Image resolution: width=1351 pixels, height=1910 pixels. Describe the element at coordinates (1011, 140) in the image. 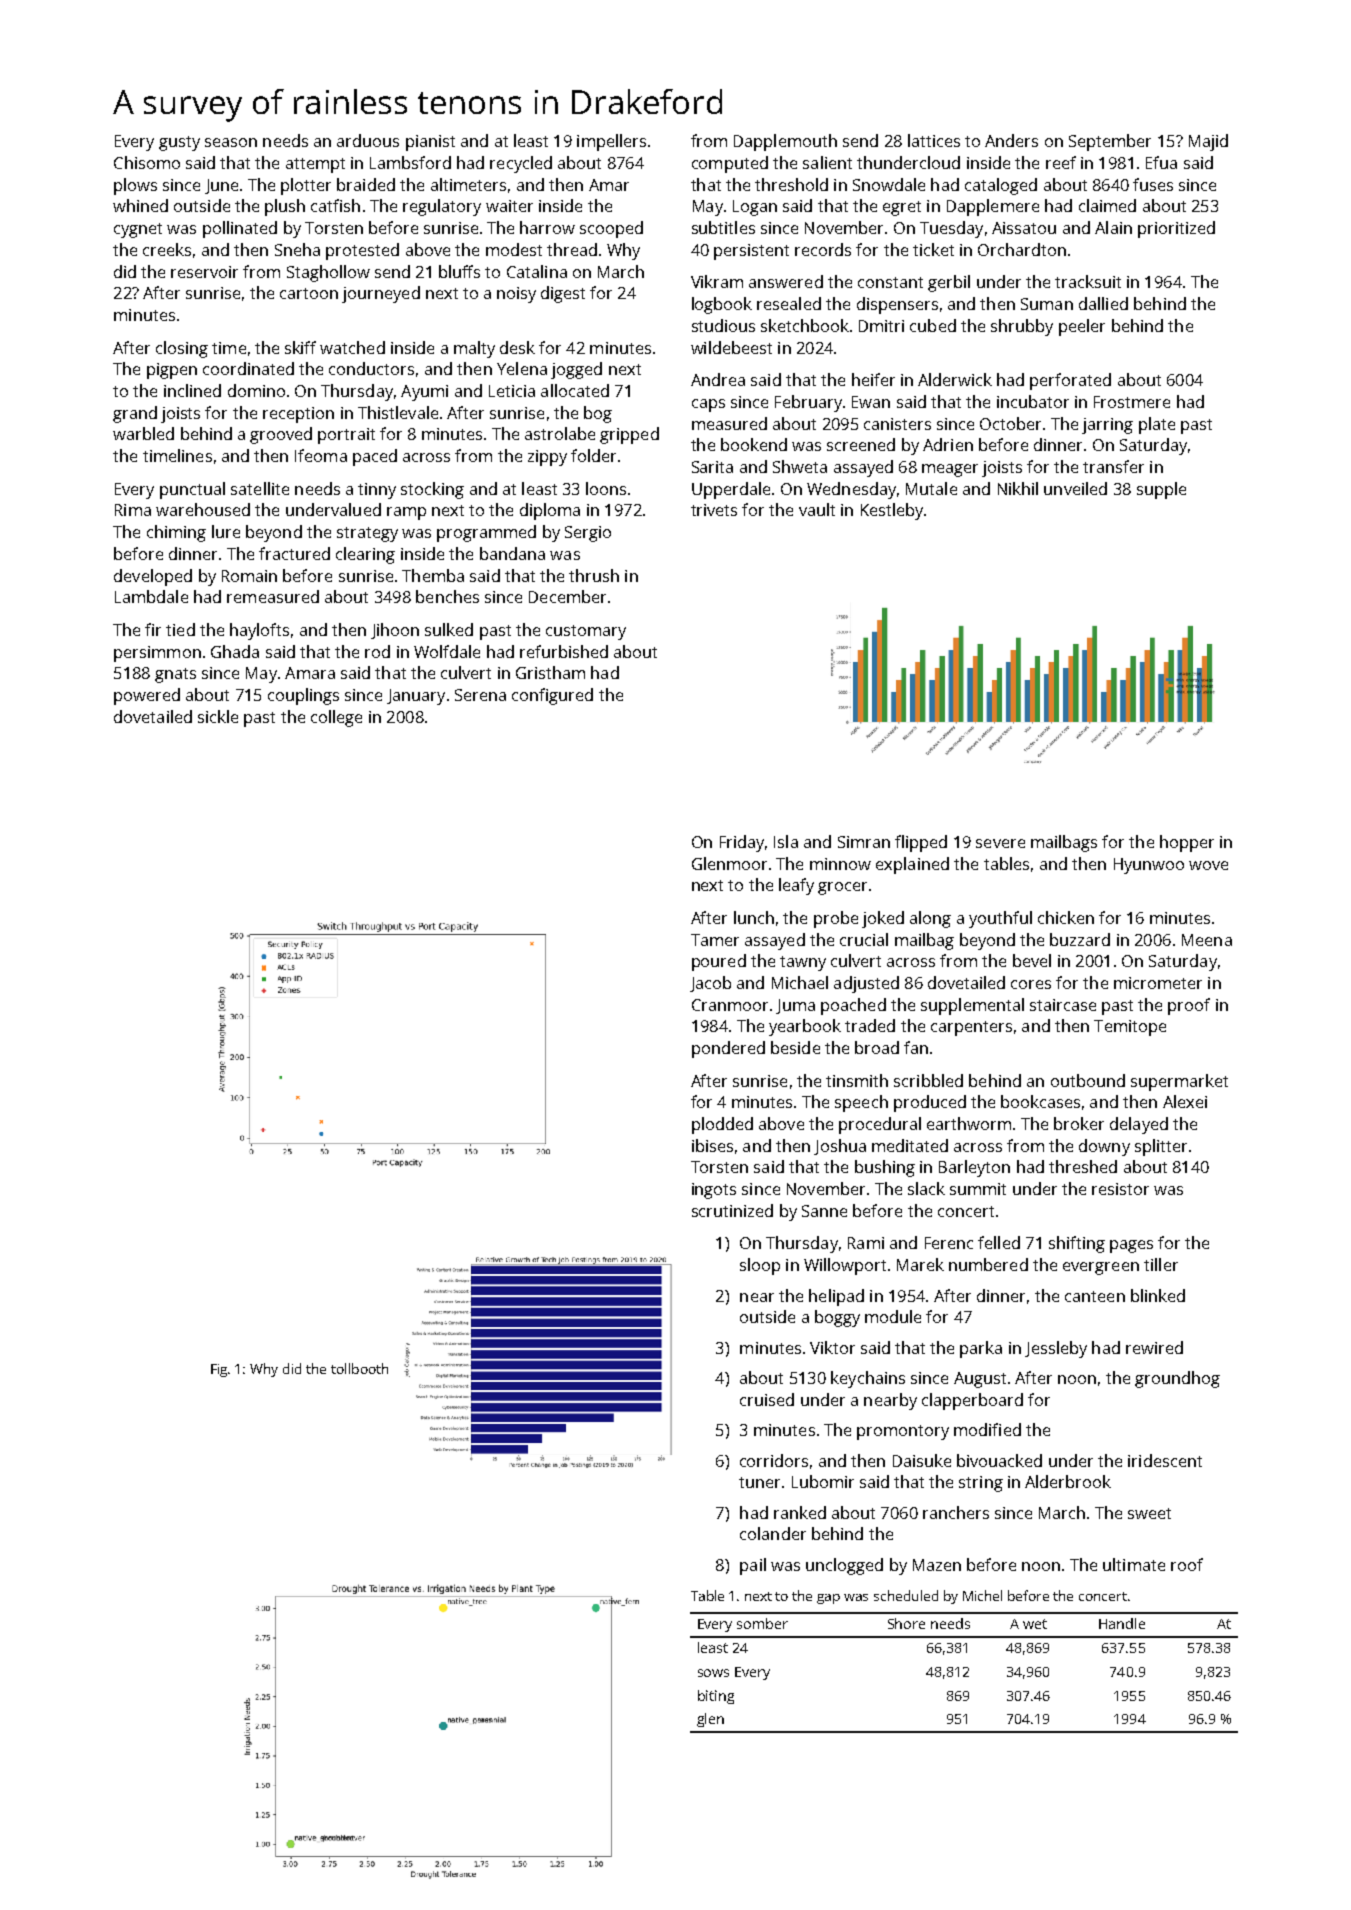

I see `Anders` at that location.
